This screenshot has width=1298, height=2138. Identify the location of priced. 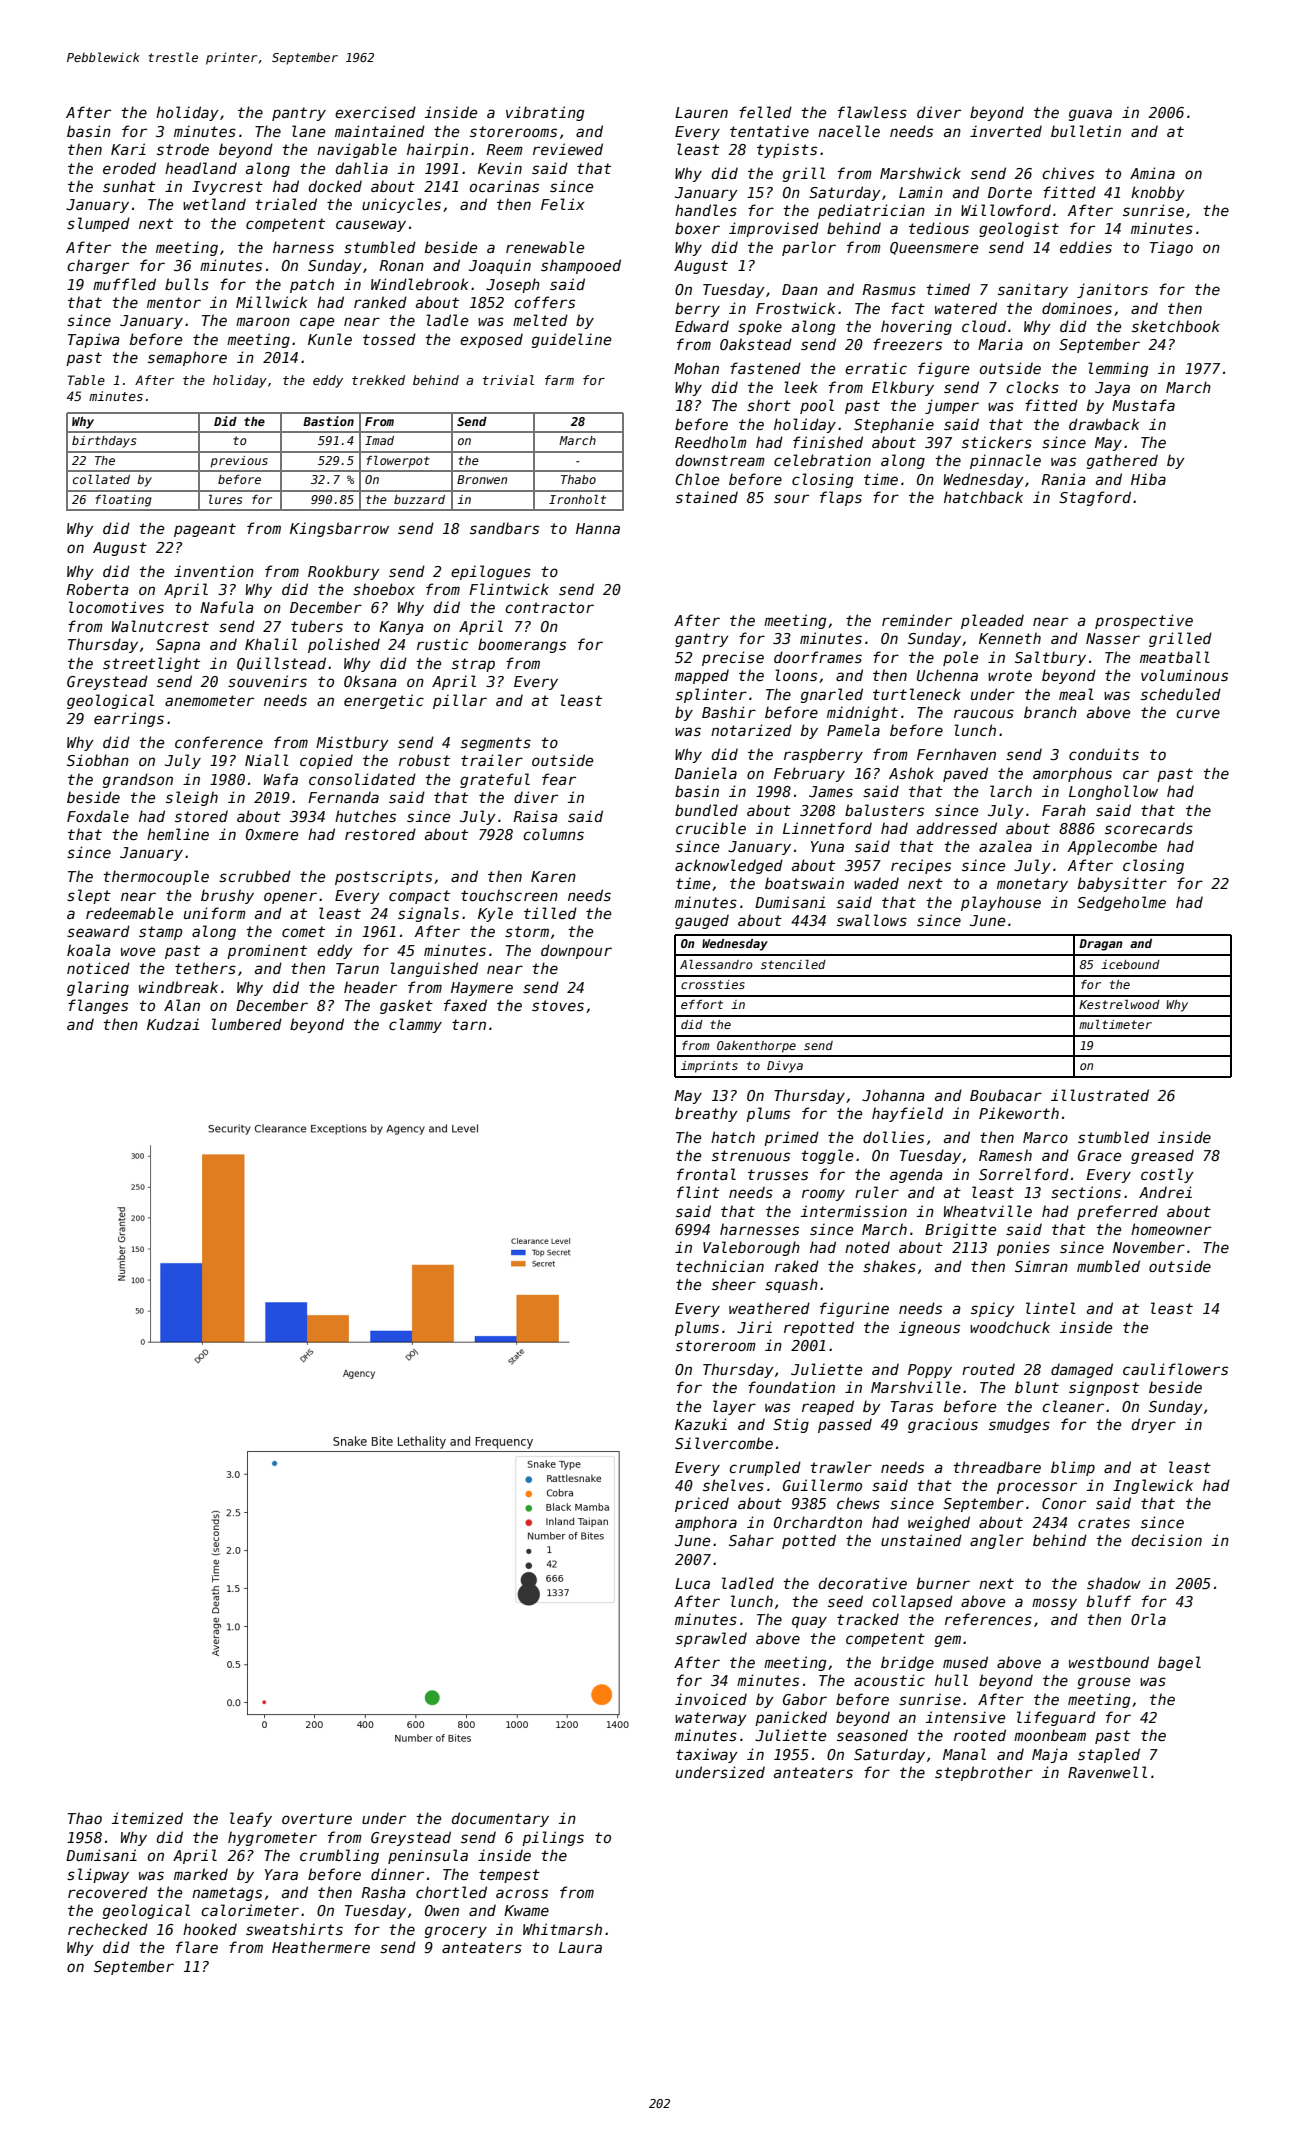
(702, 1504).
